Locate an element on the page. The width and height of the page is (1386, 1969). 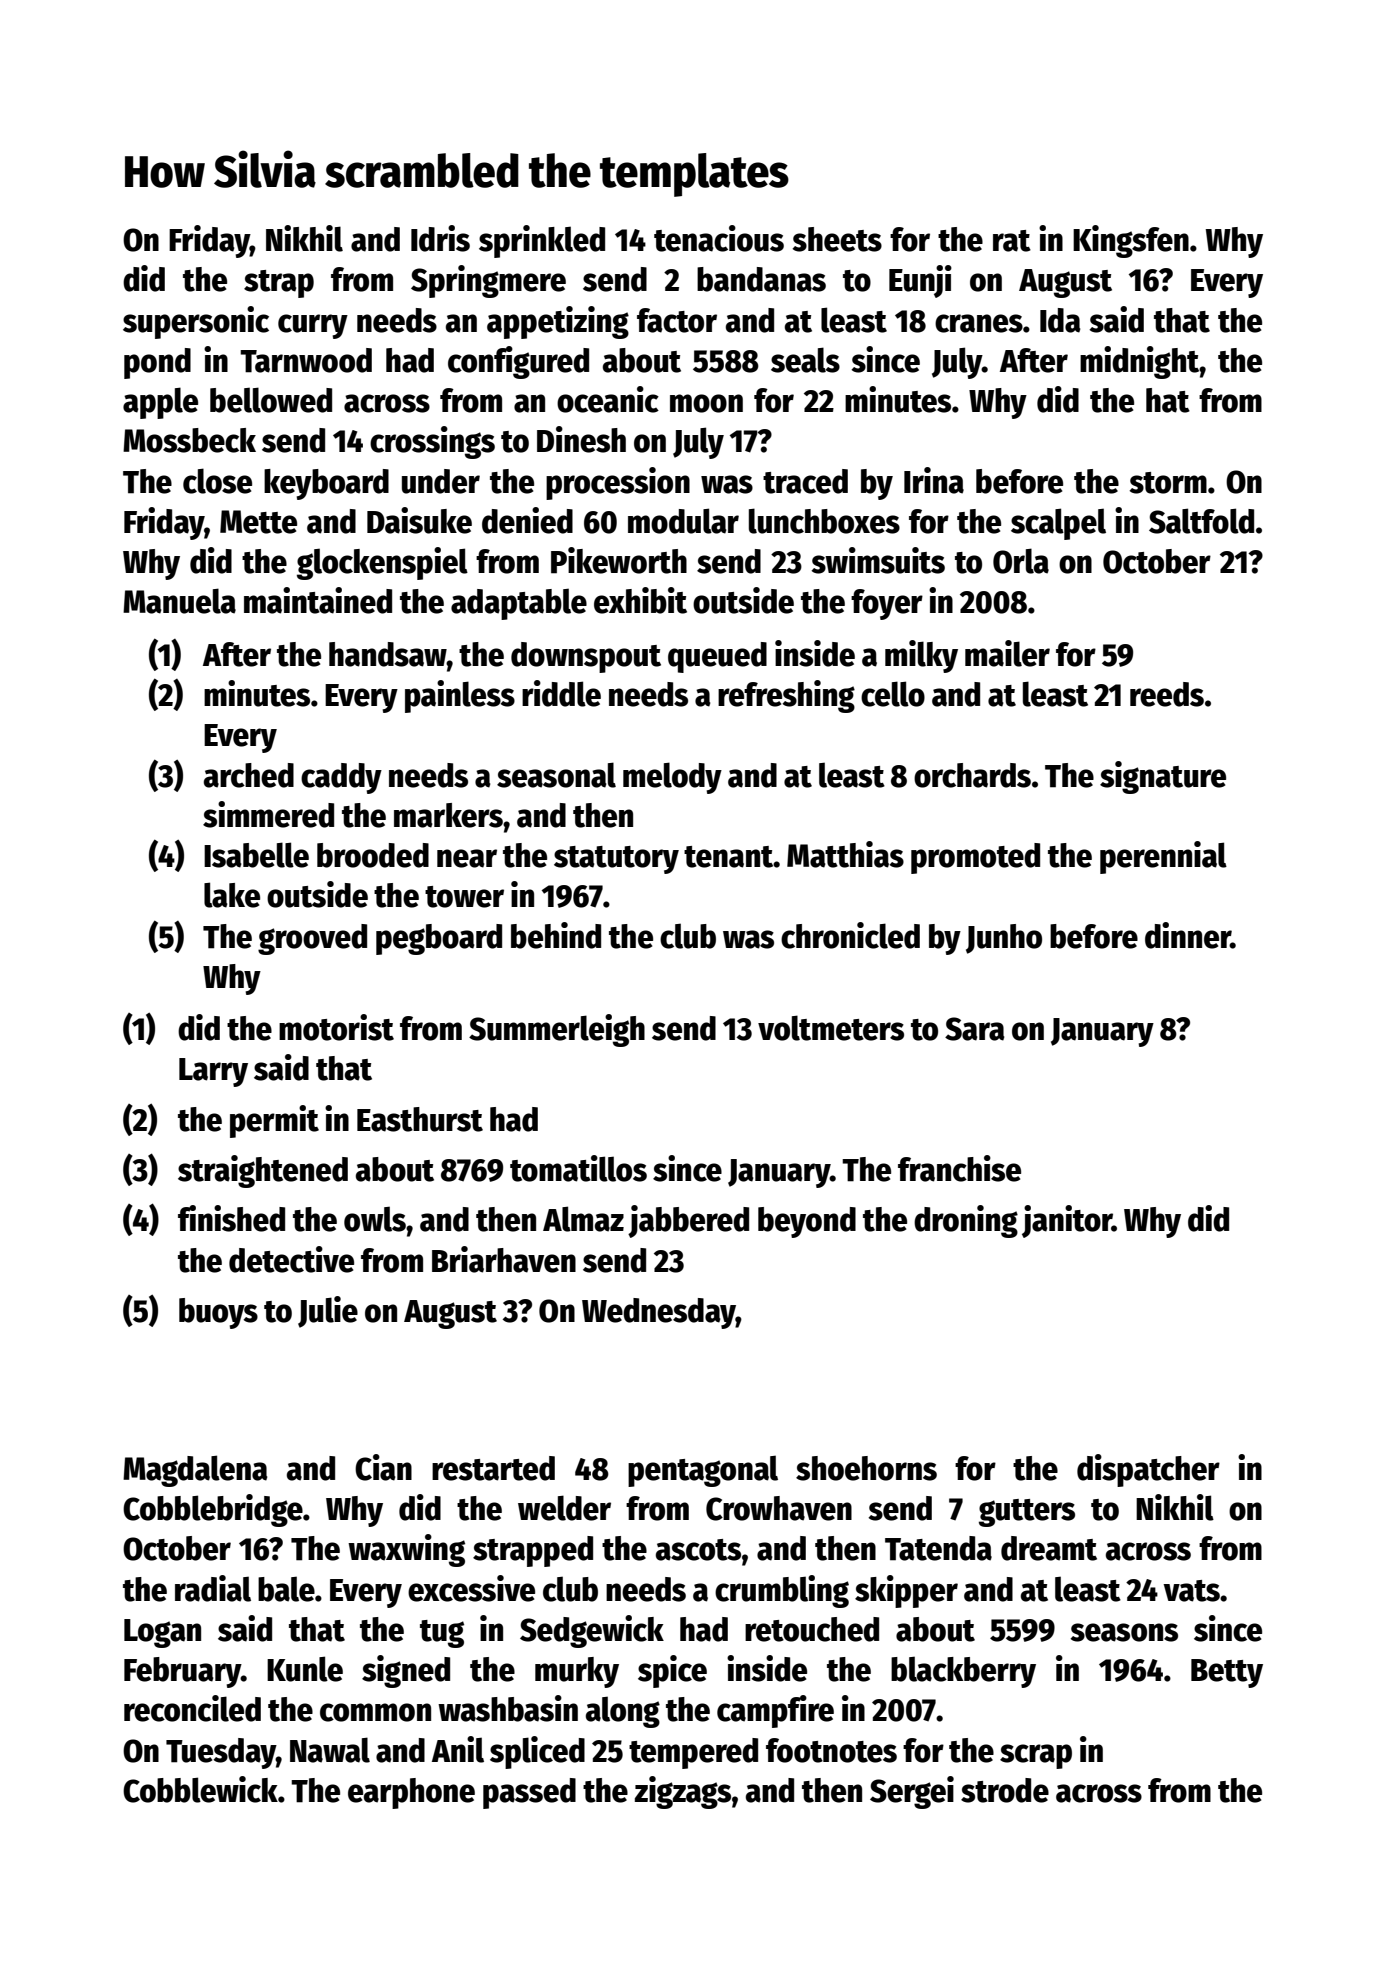
dinner is located at coordinates (1188, 935).
